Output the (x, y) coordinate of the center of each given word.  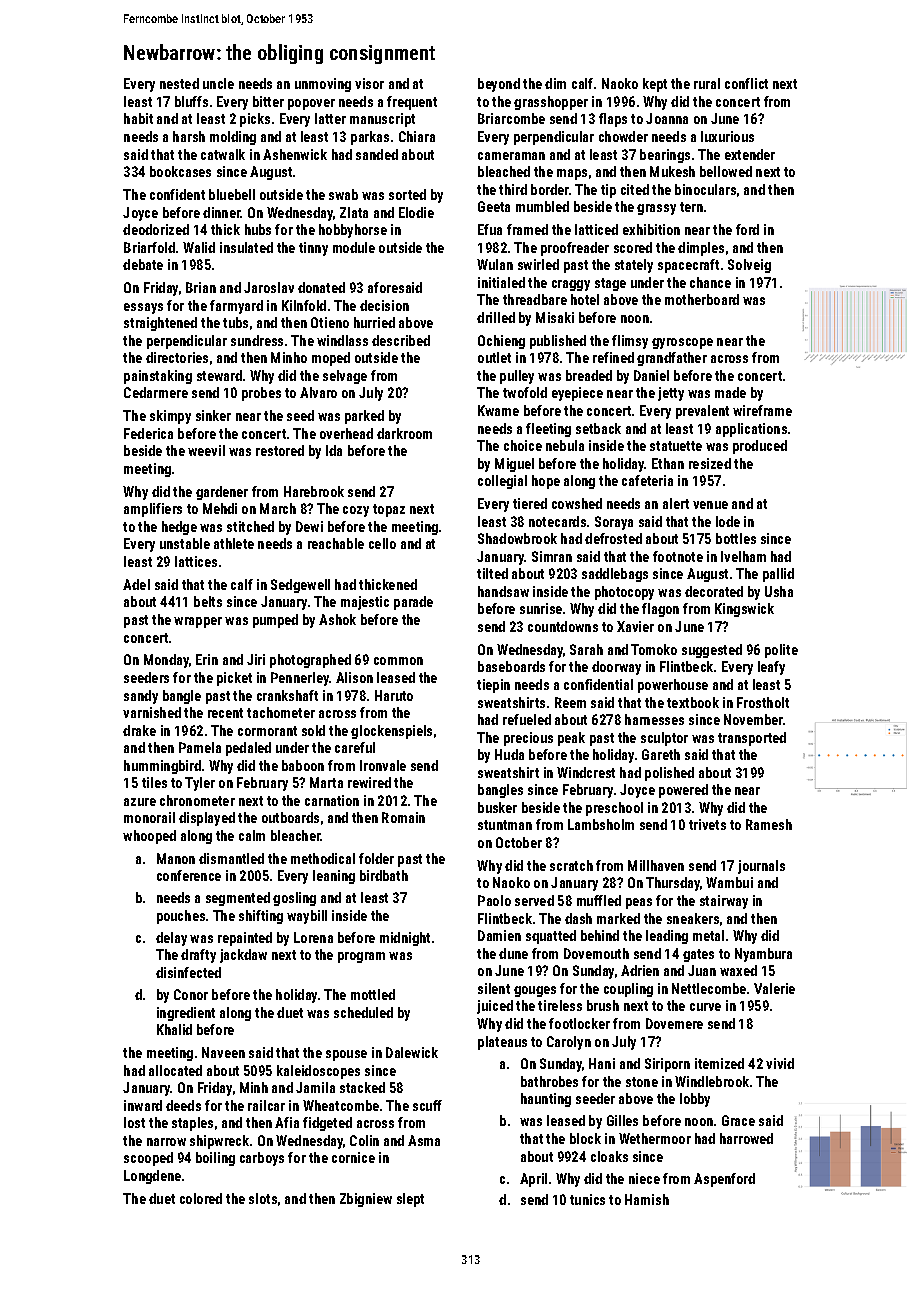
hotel (585, 299)
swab (343, 194)
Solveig (749, 266)
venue (710, 505)
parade (413, 603)
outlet (494, 357)
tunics (587, 1199)
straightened (160, 324)
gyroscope (682, 343)
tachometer (281, 712)
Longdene (152, 1177)
